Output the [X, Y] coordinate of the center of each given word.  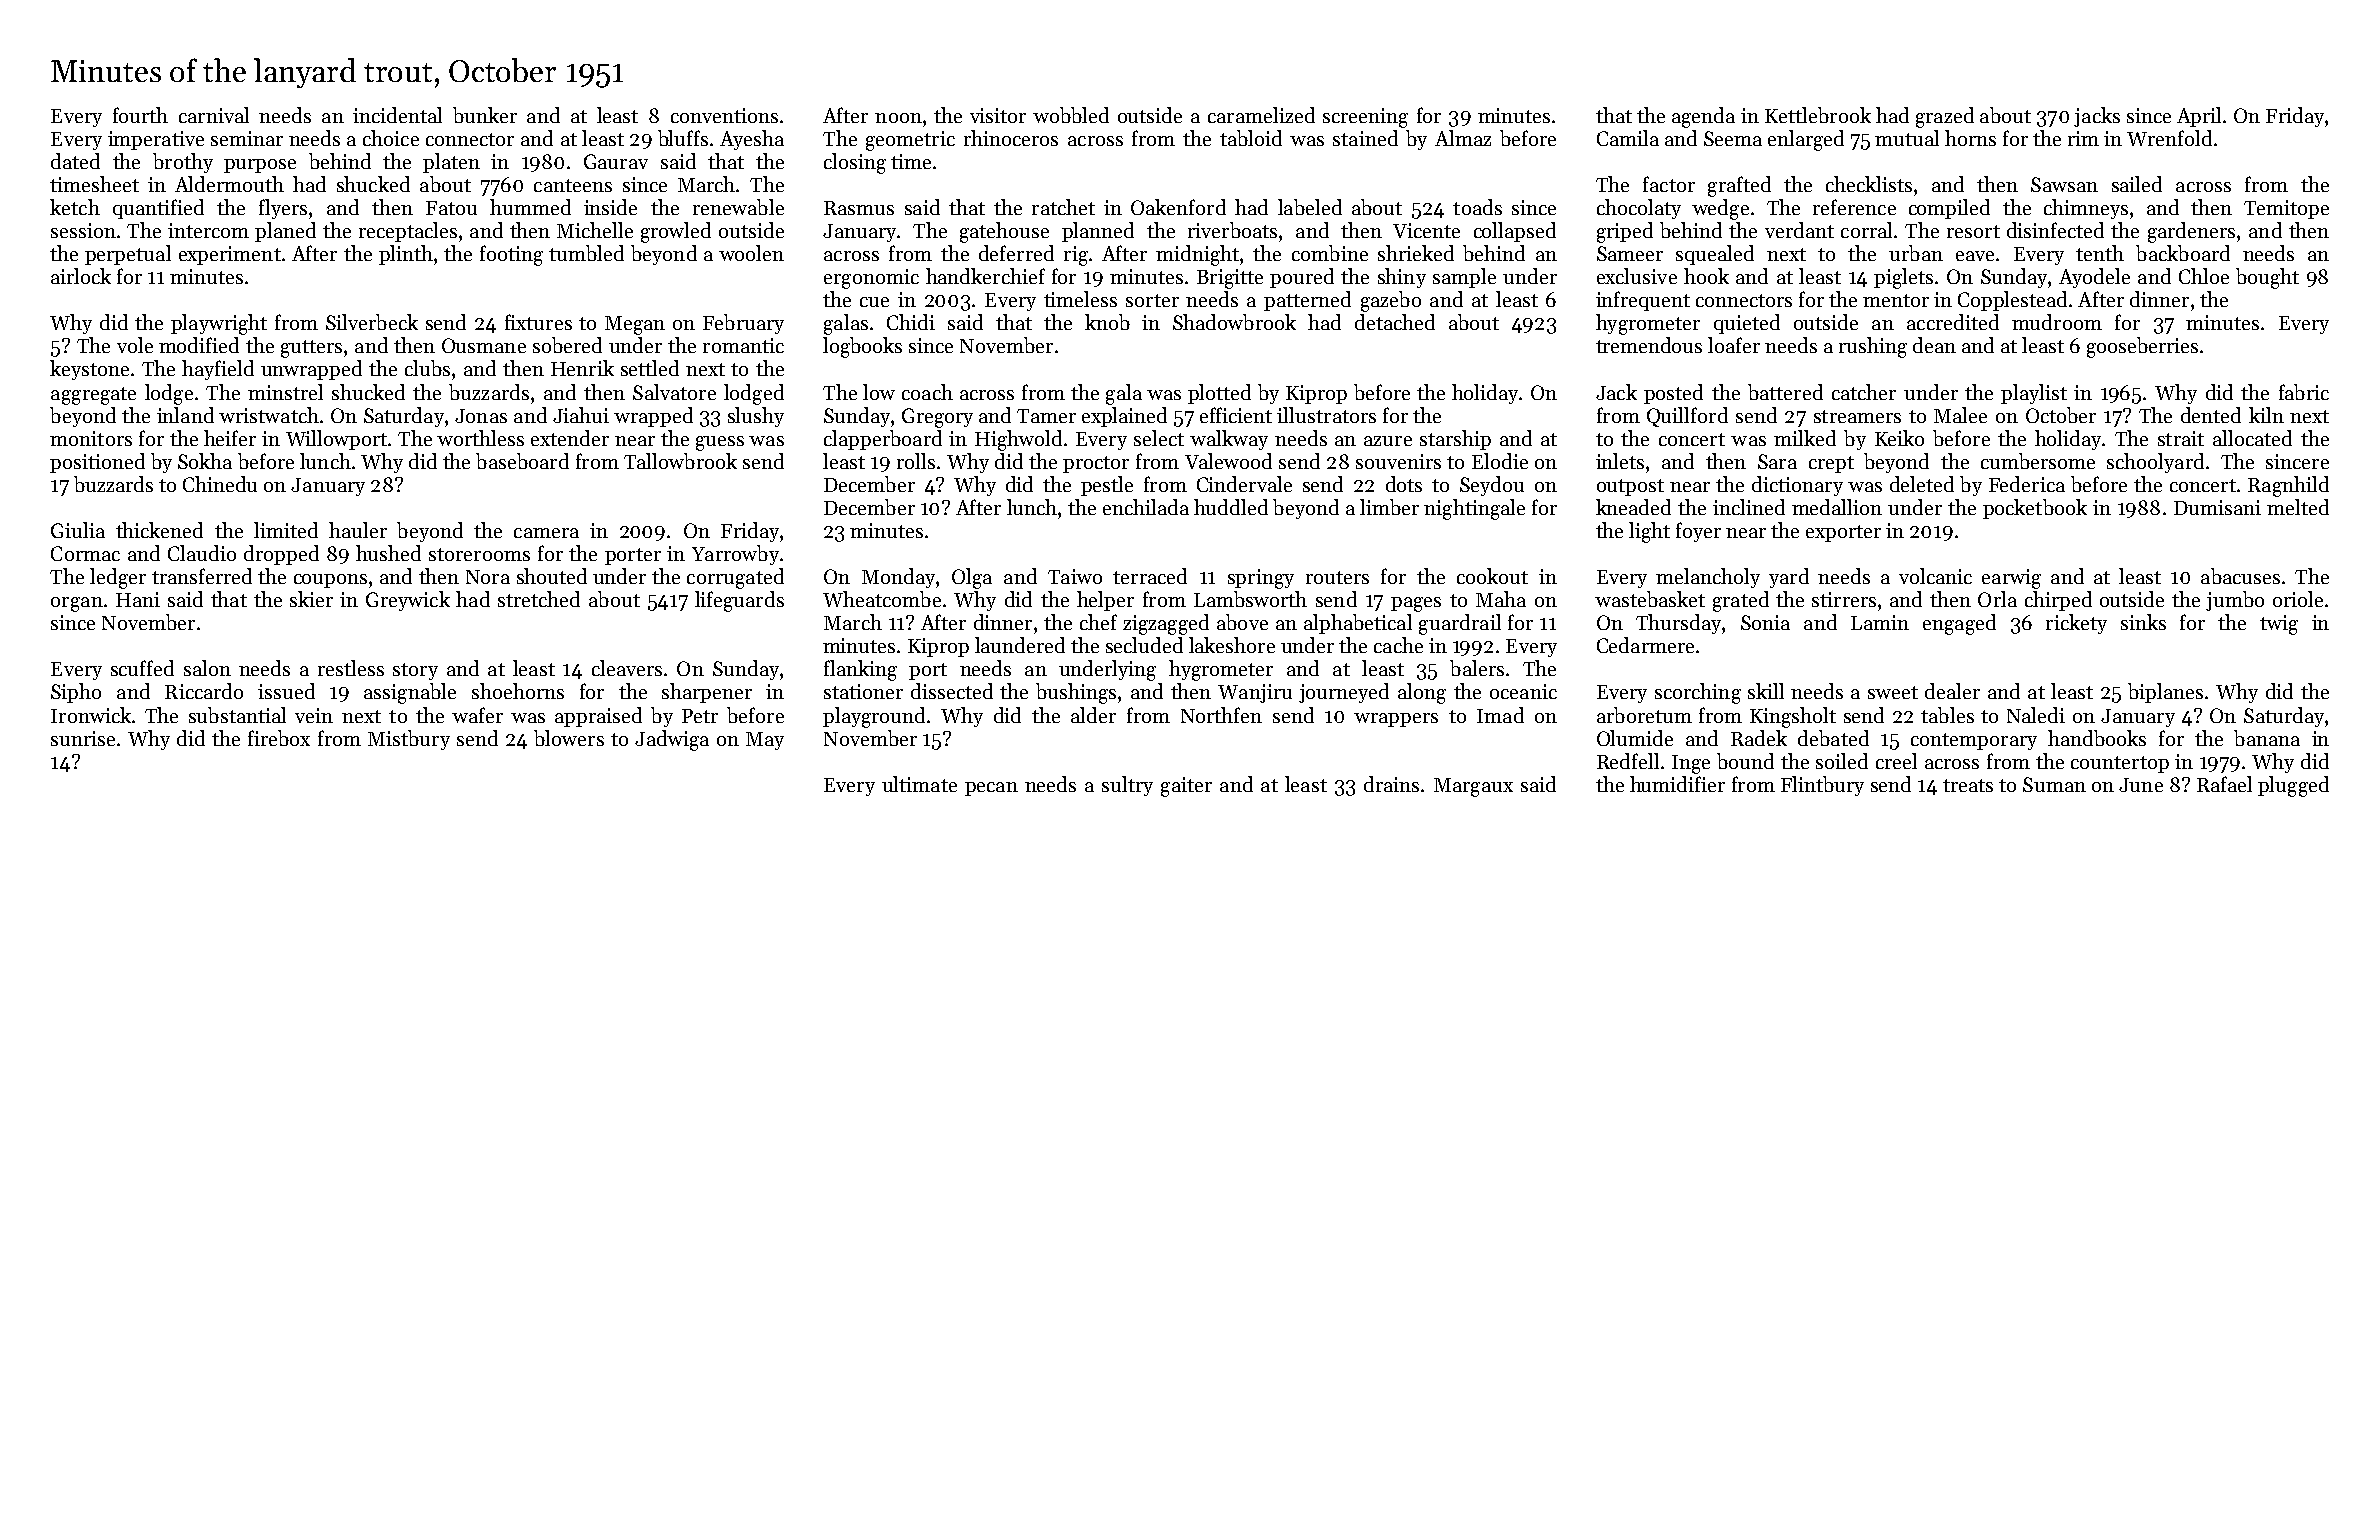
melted [2298, 507]
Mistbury [409, 740]
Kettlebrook [1818, 115]
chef [1098, 622]
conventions [724, 115]
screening [1365, 118]
